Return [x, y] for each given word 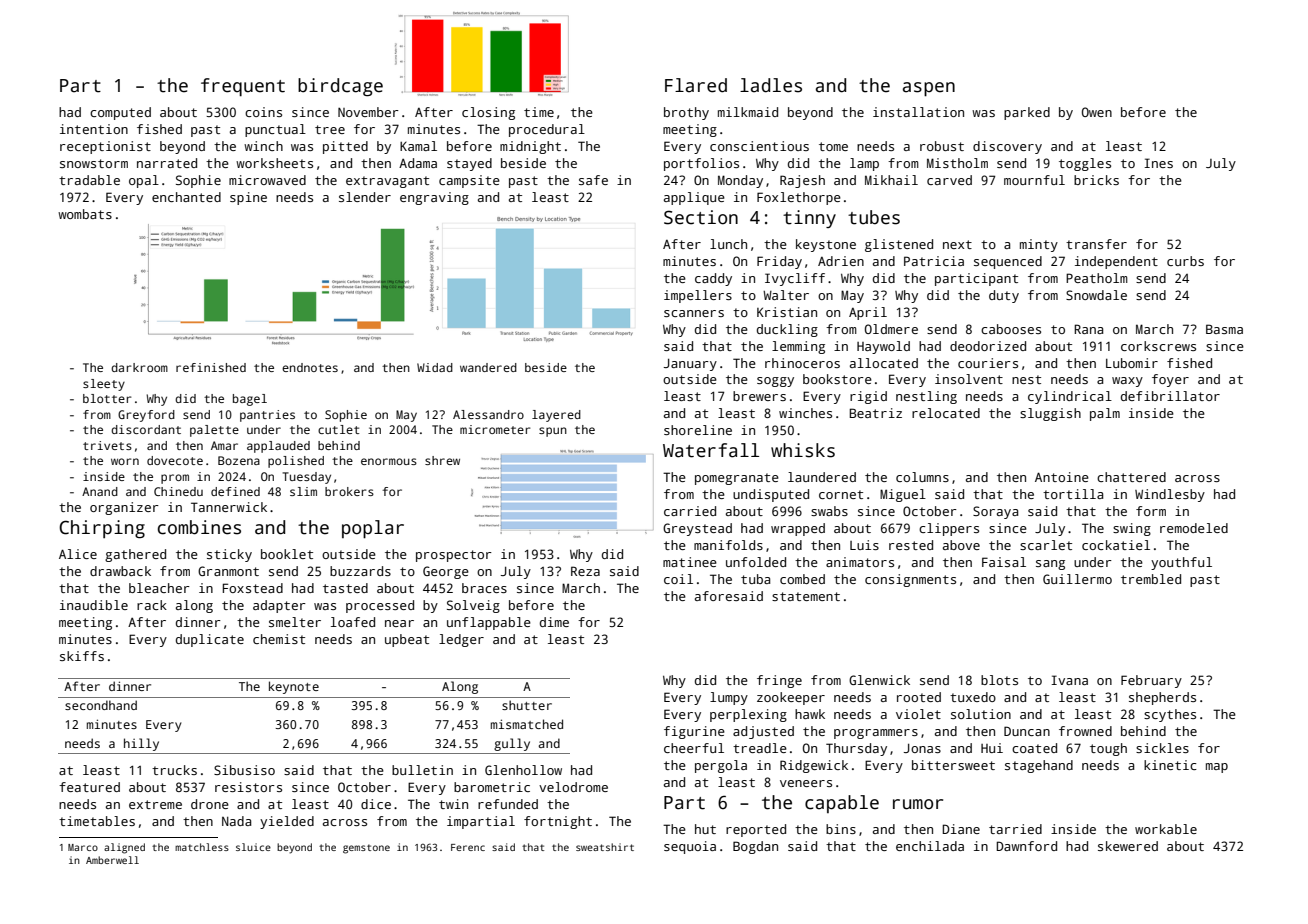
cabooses [1011, 329]
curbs [1185, 261]
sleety [104, 385]
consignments [910, 580]
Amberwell [112, 860]
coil [678, 579]
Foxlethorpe [799, 198]
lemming [798, 347]
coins [263, 112]
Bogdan [755, 847]
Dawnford [1026, 846]
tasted [345, 588]
